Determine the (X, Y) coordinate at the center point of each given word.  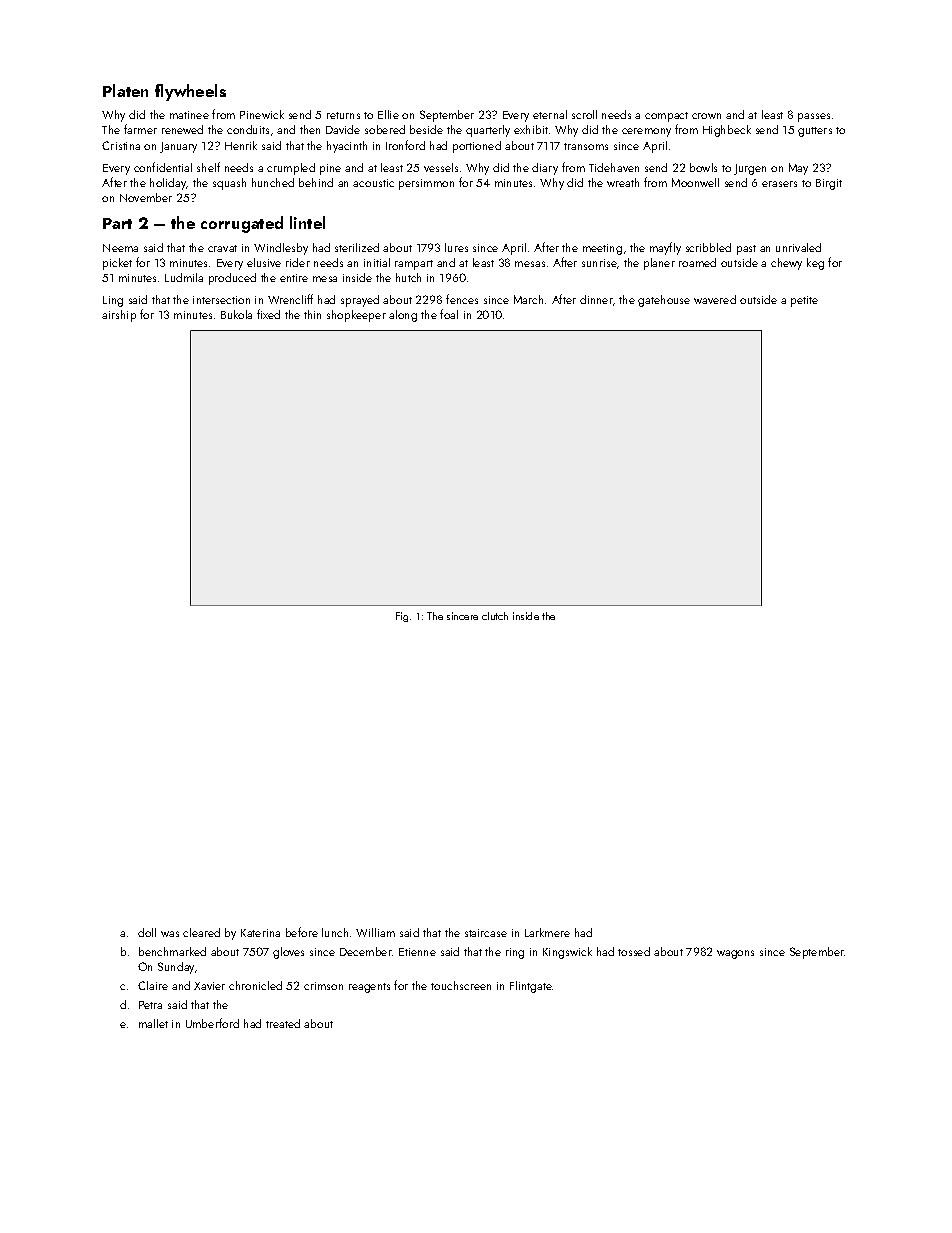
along (403, 316)
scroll (584, 114)
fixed (268, 314)
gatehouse (664, 301)
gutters (815, 132)
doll (147, 932)
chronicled (255, 985)
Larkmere (547, 932)
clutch (495, 616)
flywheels (190, 92)
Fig (402, 617)
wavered (715, 299)
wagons (735, 954)
